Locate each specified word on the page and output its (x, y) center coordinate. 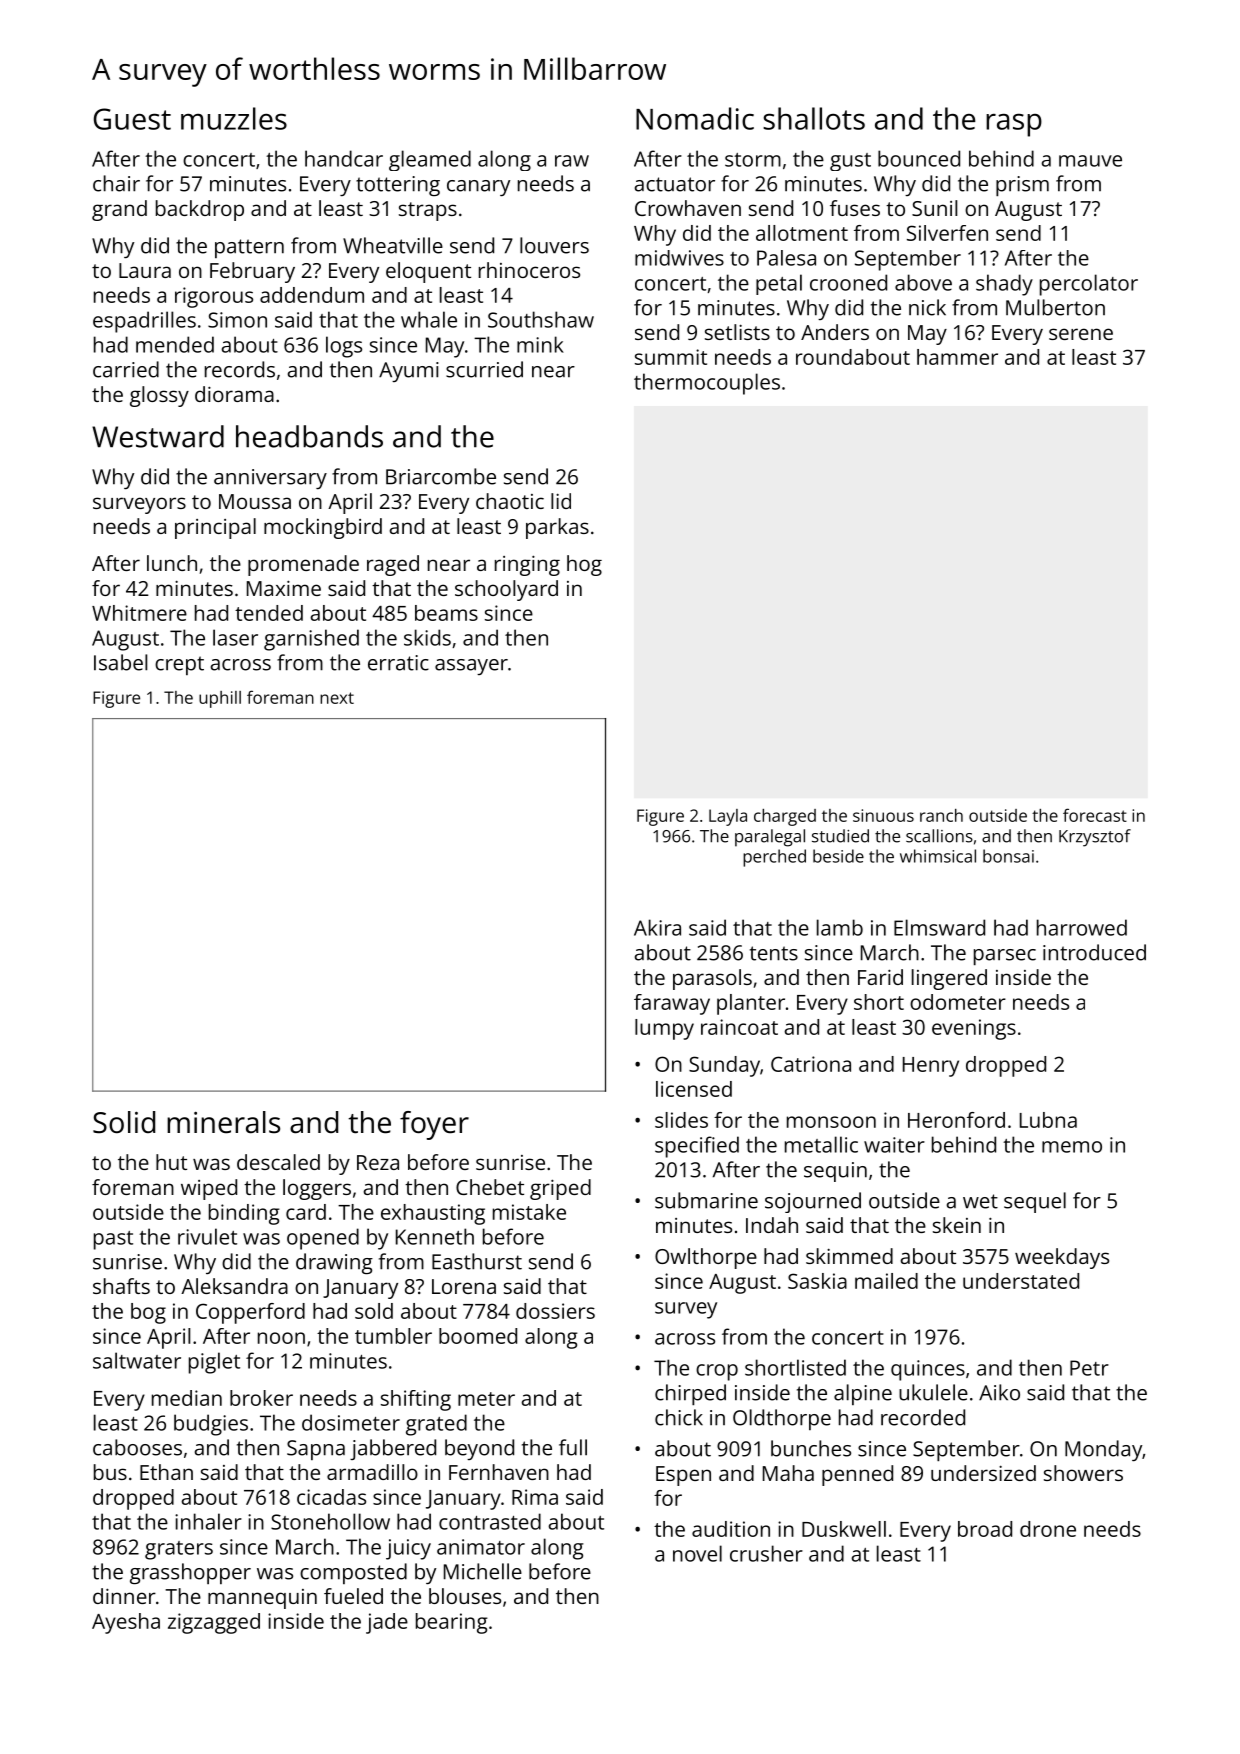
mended (175, 344)
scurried (484, 369)
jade (387, 1623)
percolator (1089, 285)
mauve (1090, 161)
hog (584, 565)
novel (697, 1553)
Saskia (817, 1281)
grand (119, 210)
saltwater (137, 1360)
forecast (1095, 815)
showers (1083, 1473)
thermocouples (707, 384)
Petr (1089, 1368)
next (337, 698)
